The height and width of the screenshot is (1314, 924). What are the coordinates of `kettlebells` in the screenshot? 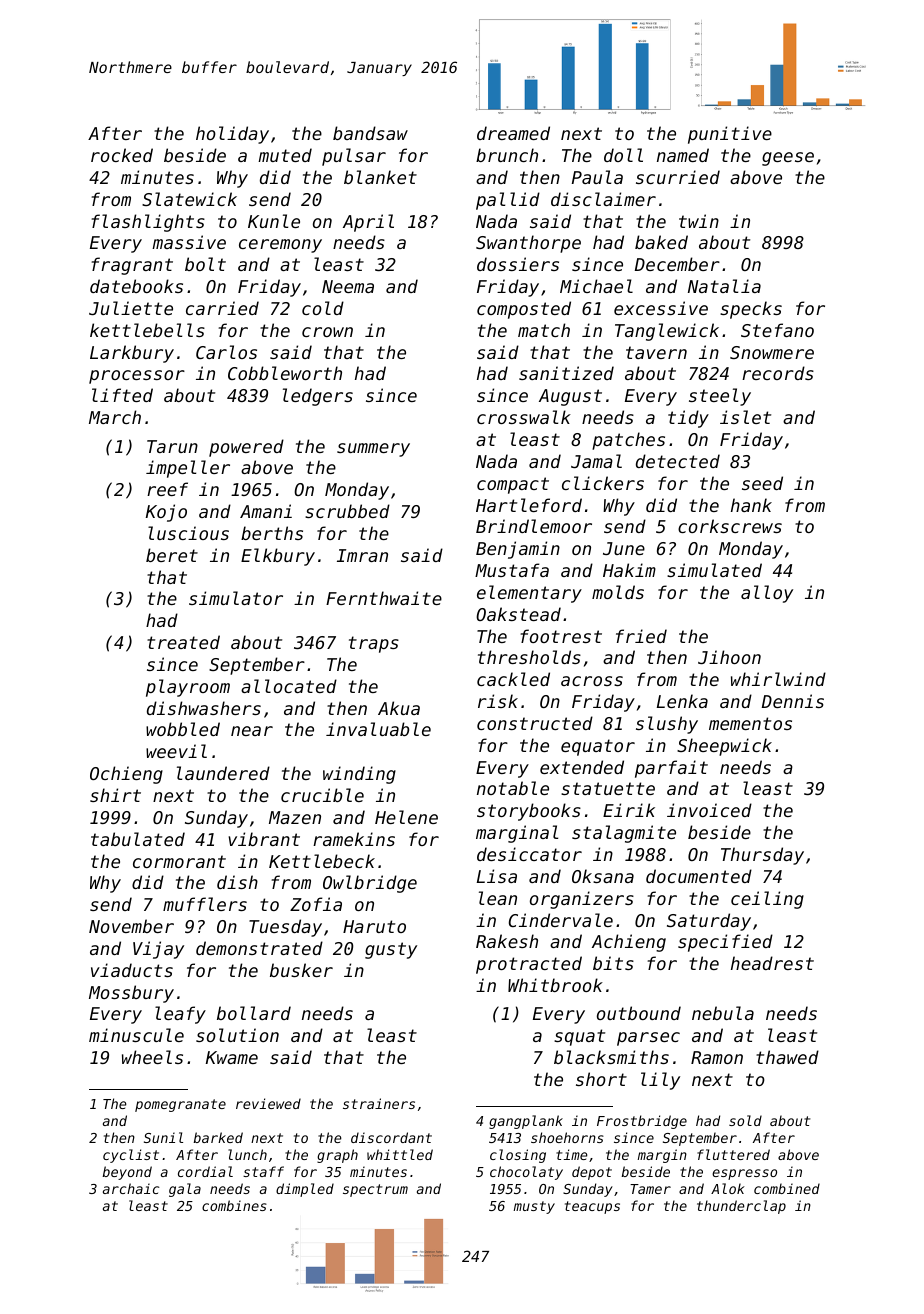 It's located at (147, 330).
